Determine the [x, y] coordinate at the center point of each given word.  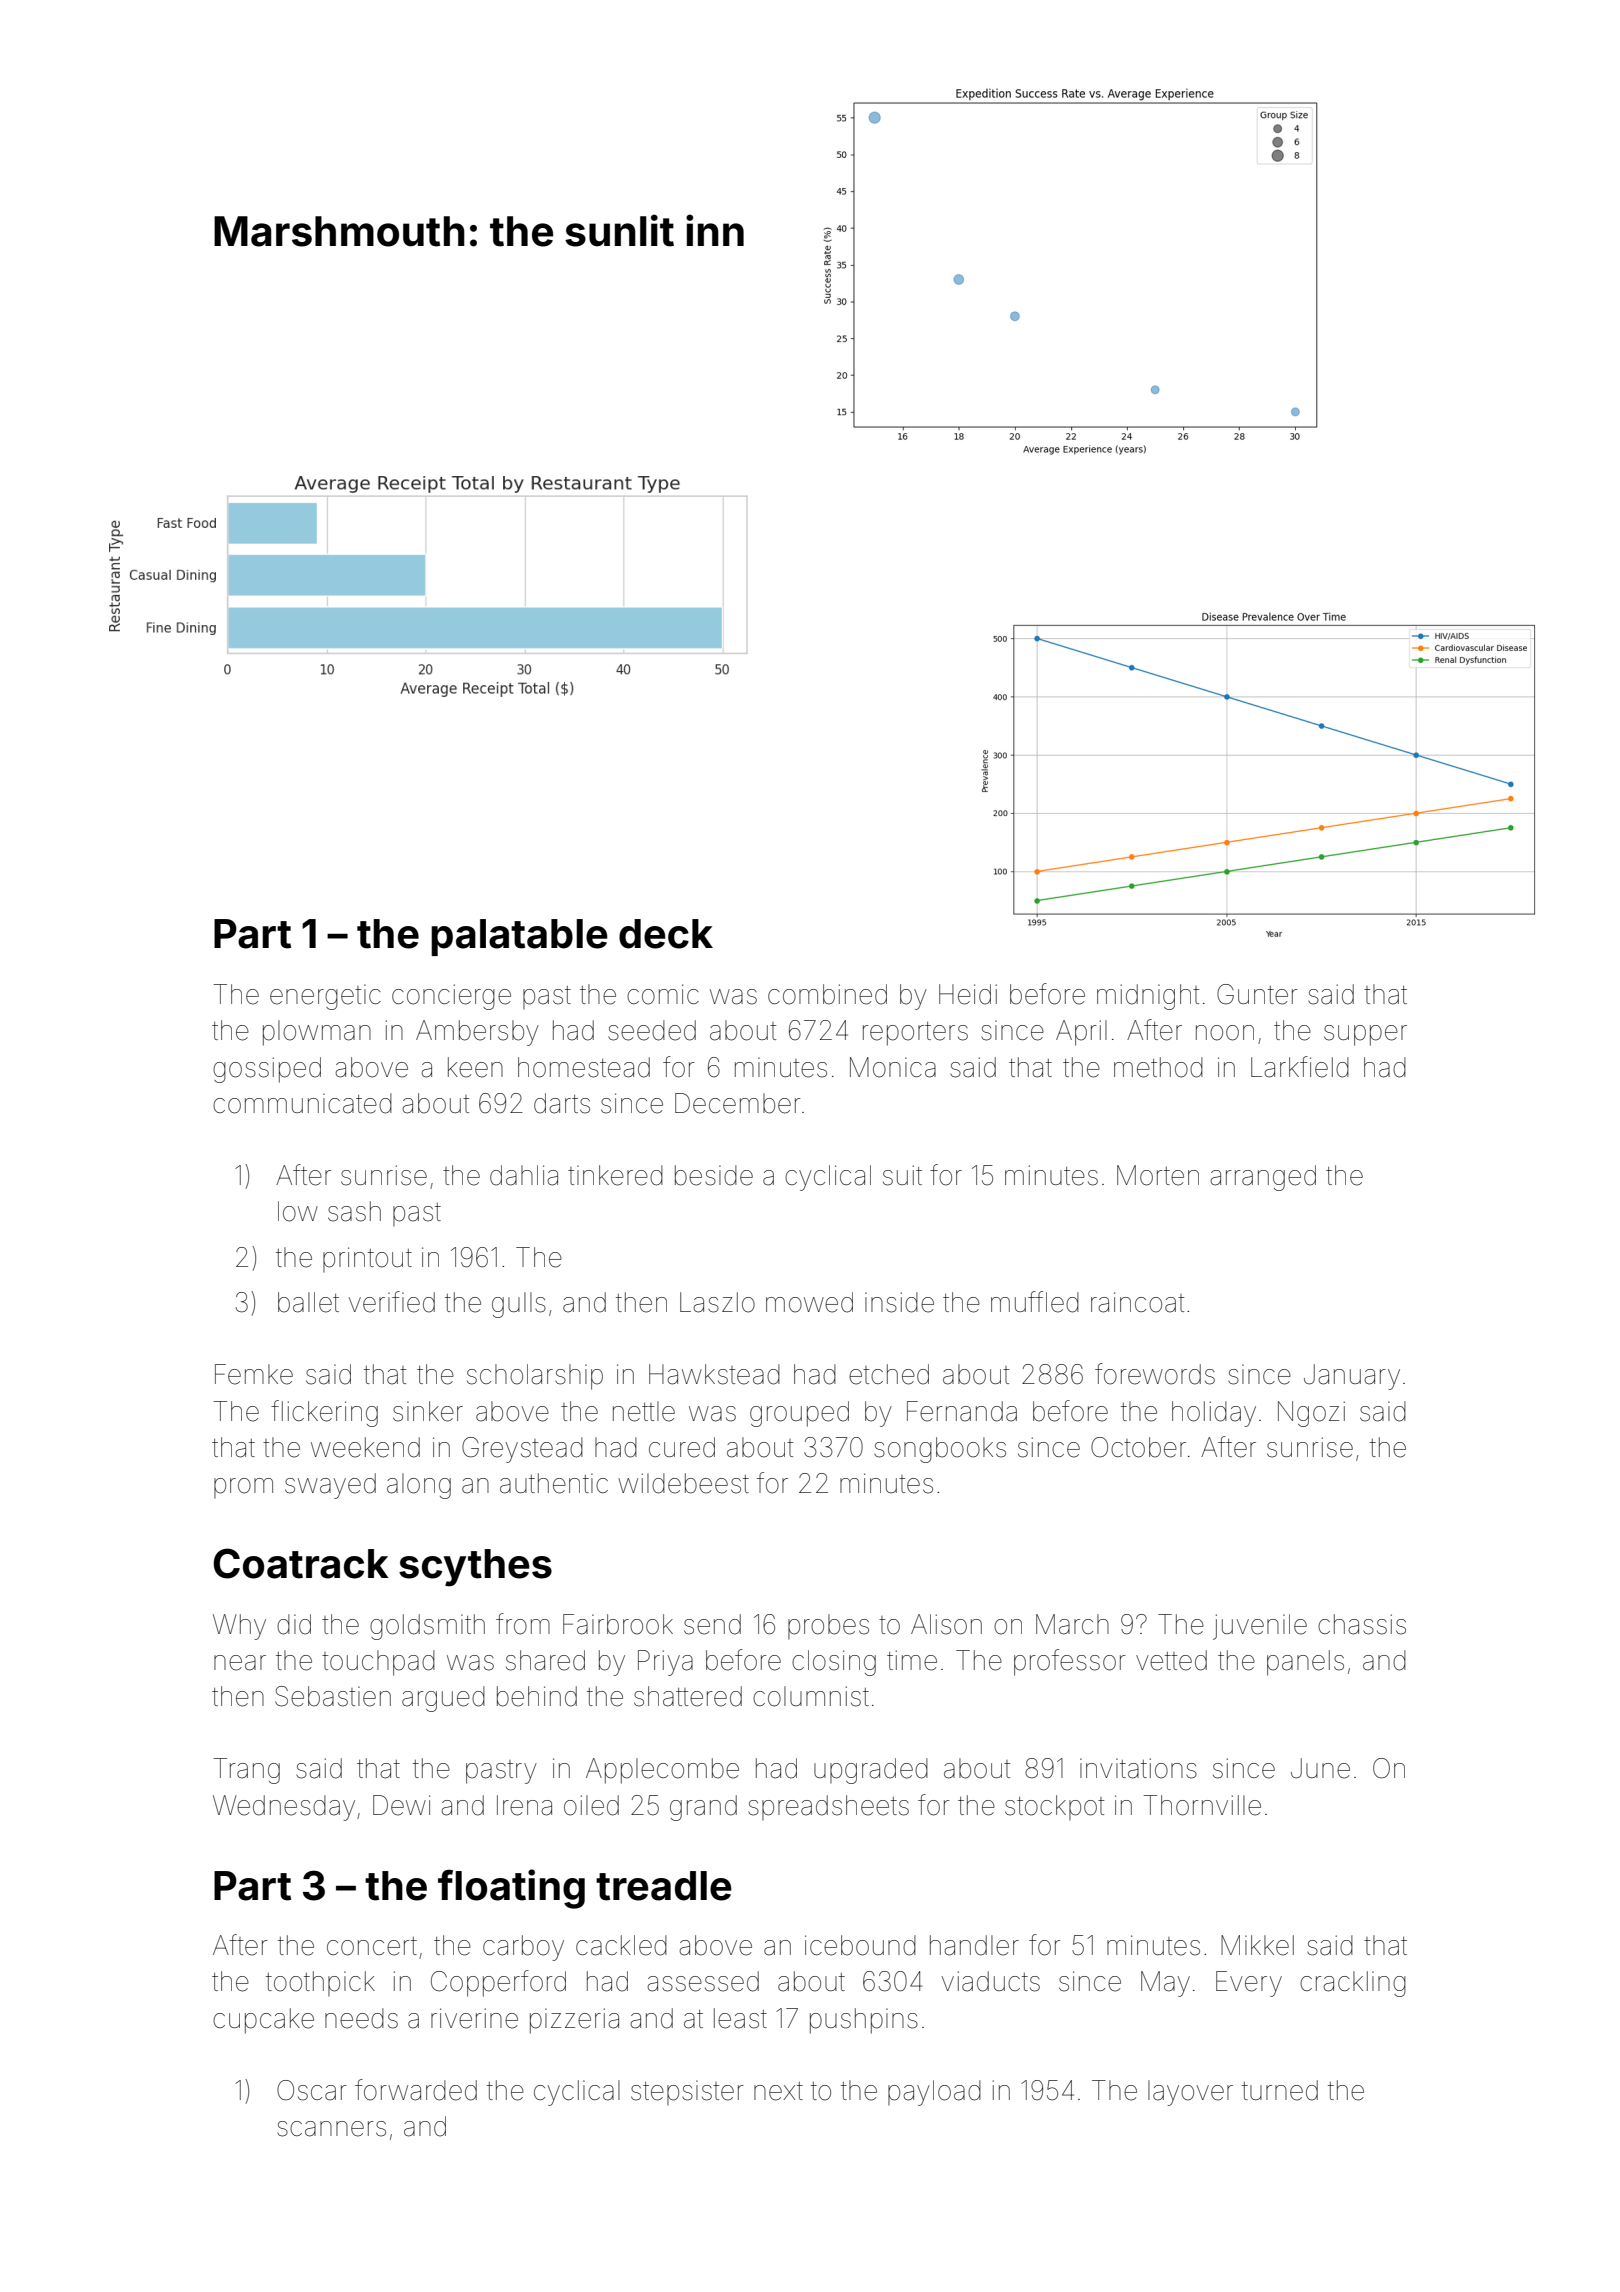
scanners [331, 2129]
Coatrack [301, 1563]
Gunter [1257, 994]
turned [1280, 2090]
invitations [1138, 1768]
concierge [451, 997]
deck [666, 934]
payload [934, 2093]
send [712, 1624]
